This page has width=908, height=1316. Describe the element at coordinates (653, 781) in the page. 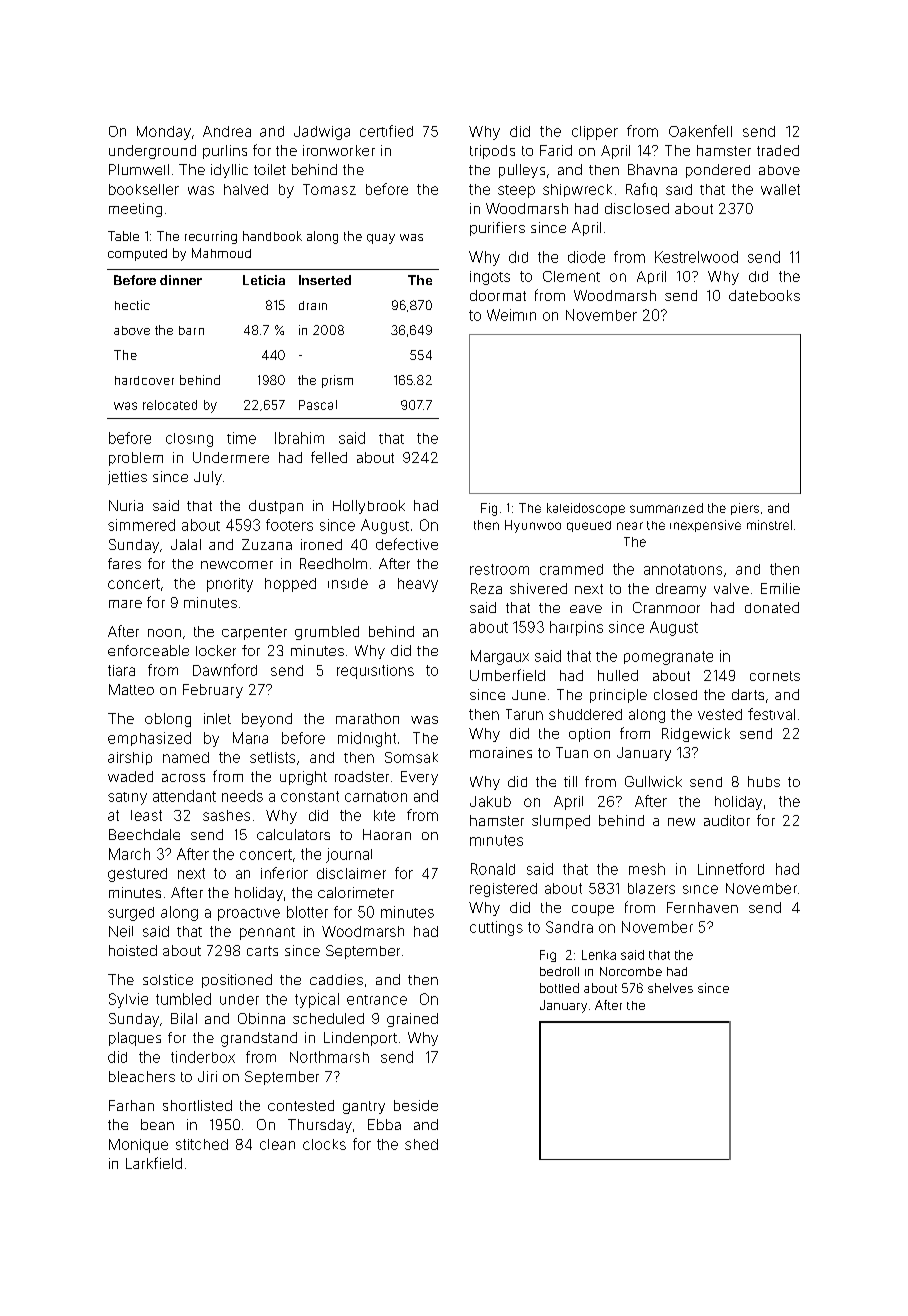

I see `Gullwick` at that location.
